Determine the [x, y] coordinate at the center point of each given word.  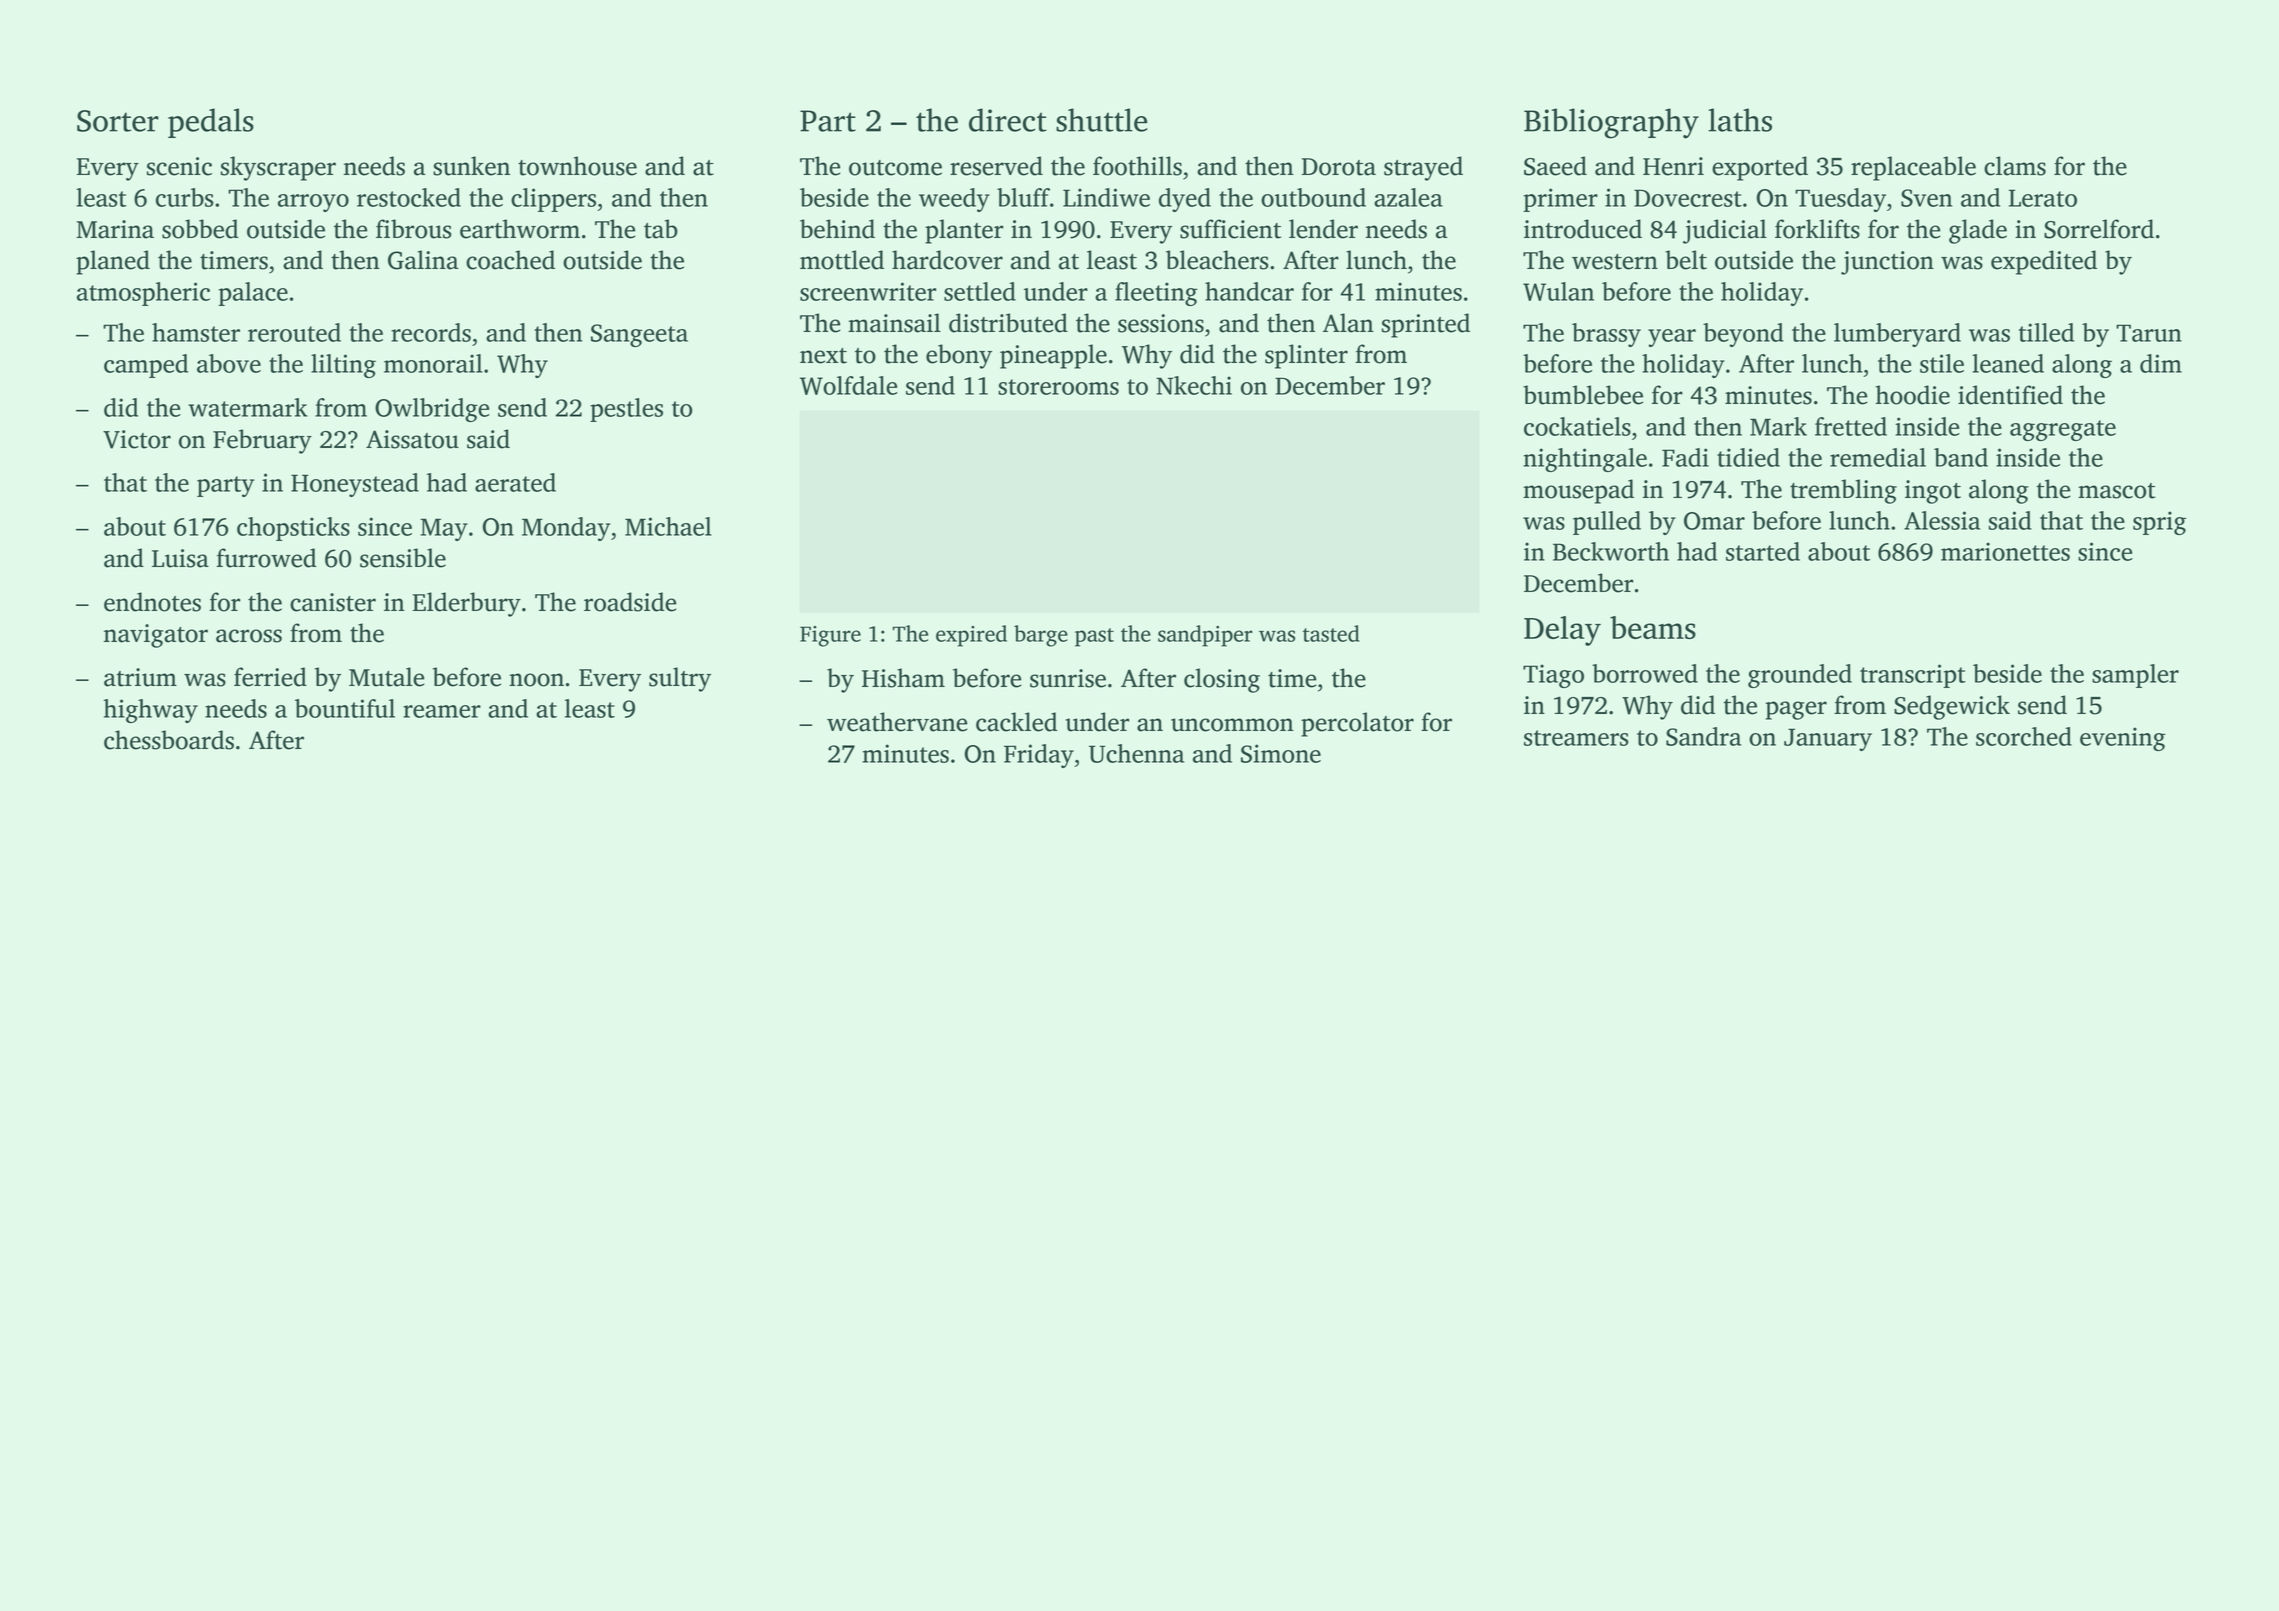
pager [1796, 710]
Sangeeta [639, 335]
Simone [1281, 753]
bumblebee [1583, 395]
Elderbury [467, 604]
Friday [1039, 756]
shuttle [1102, 120]
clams [2015, 166]
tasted [1331, 633]
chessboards [169, 740]
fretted [1851, 426]
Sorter [118, 121]
